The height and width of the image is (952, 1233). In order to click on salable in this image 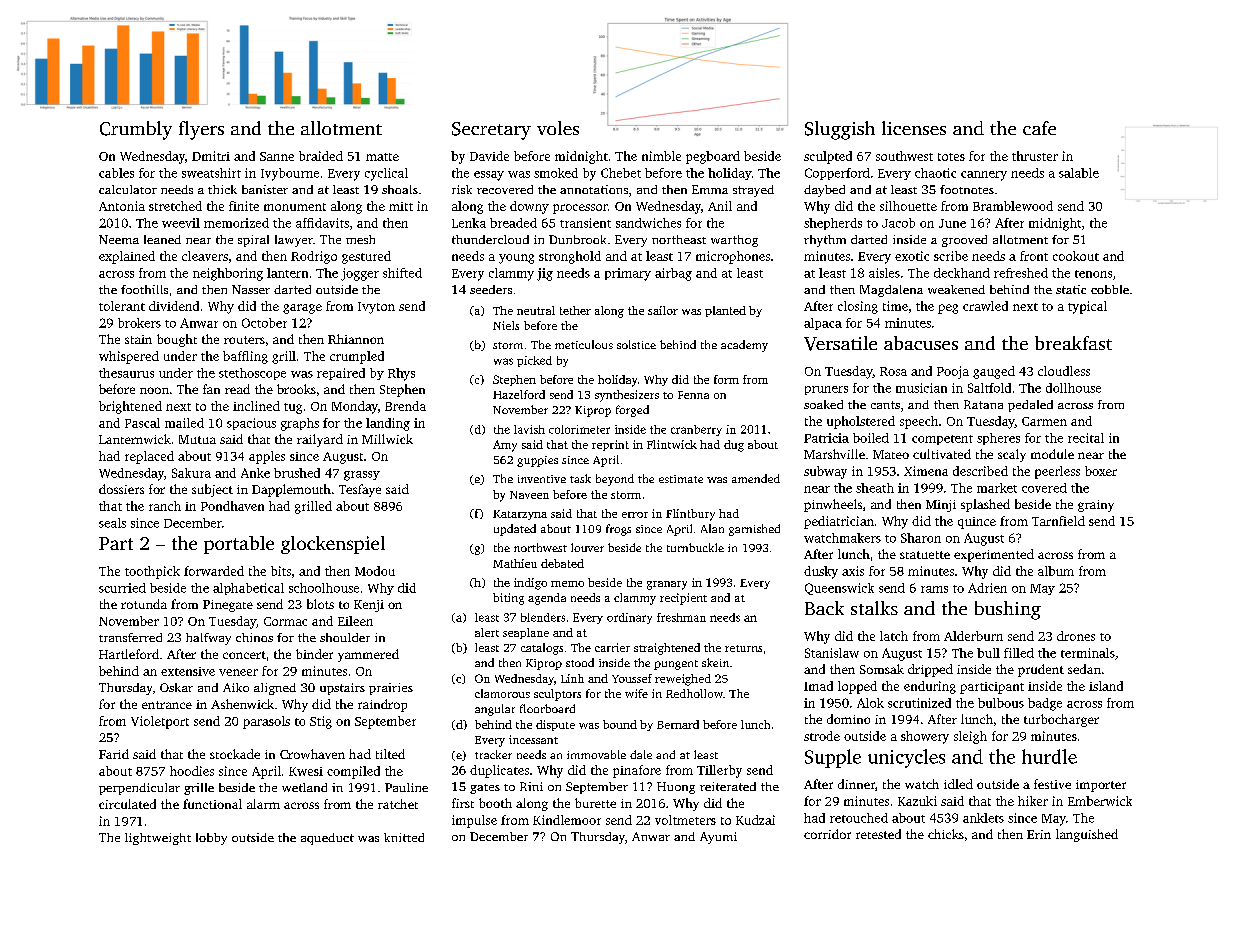, I will do `click(1079, 173)`.
